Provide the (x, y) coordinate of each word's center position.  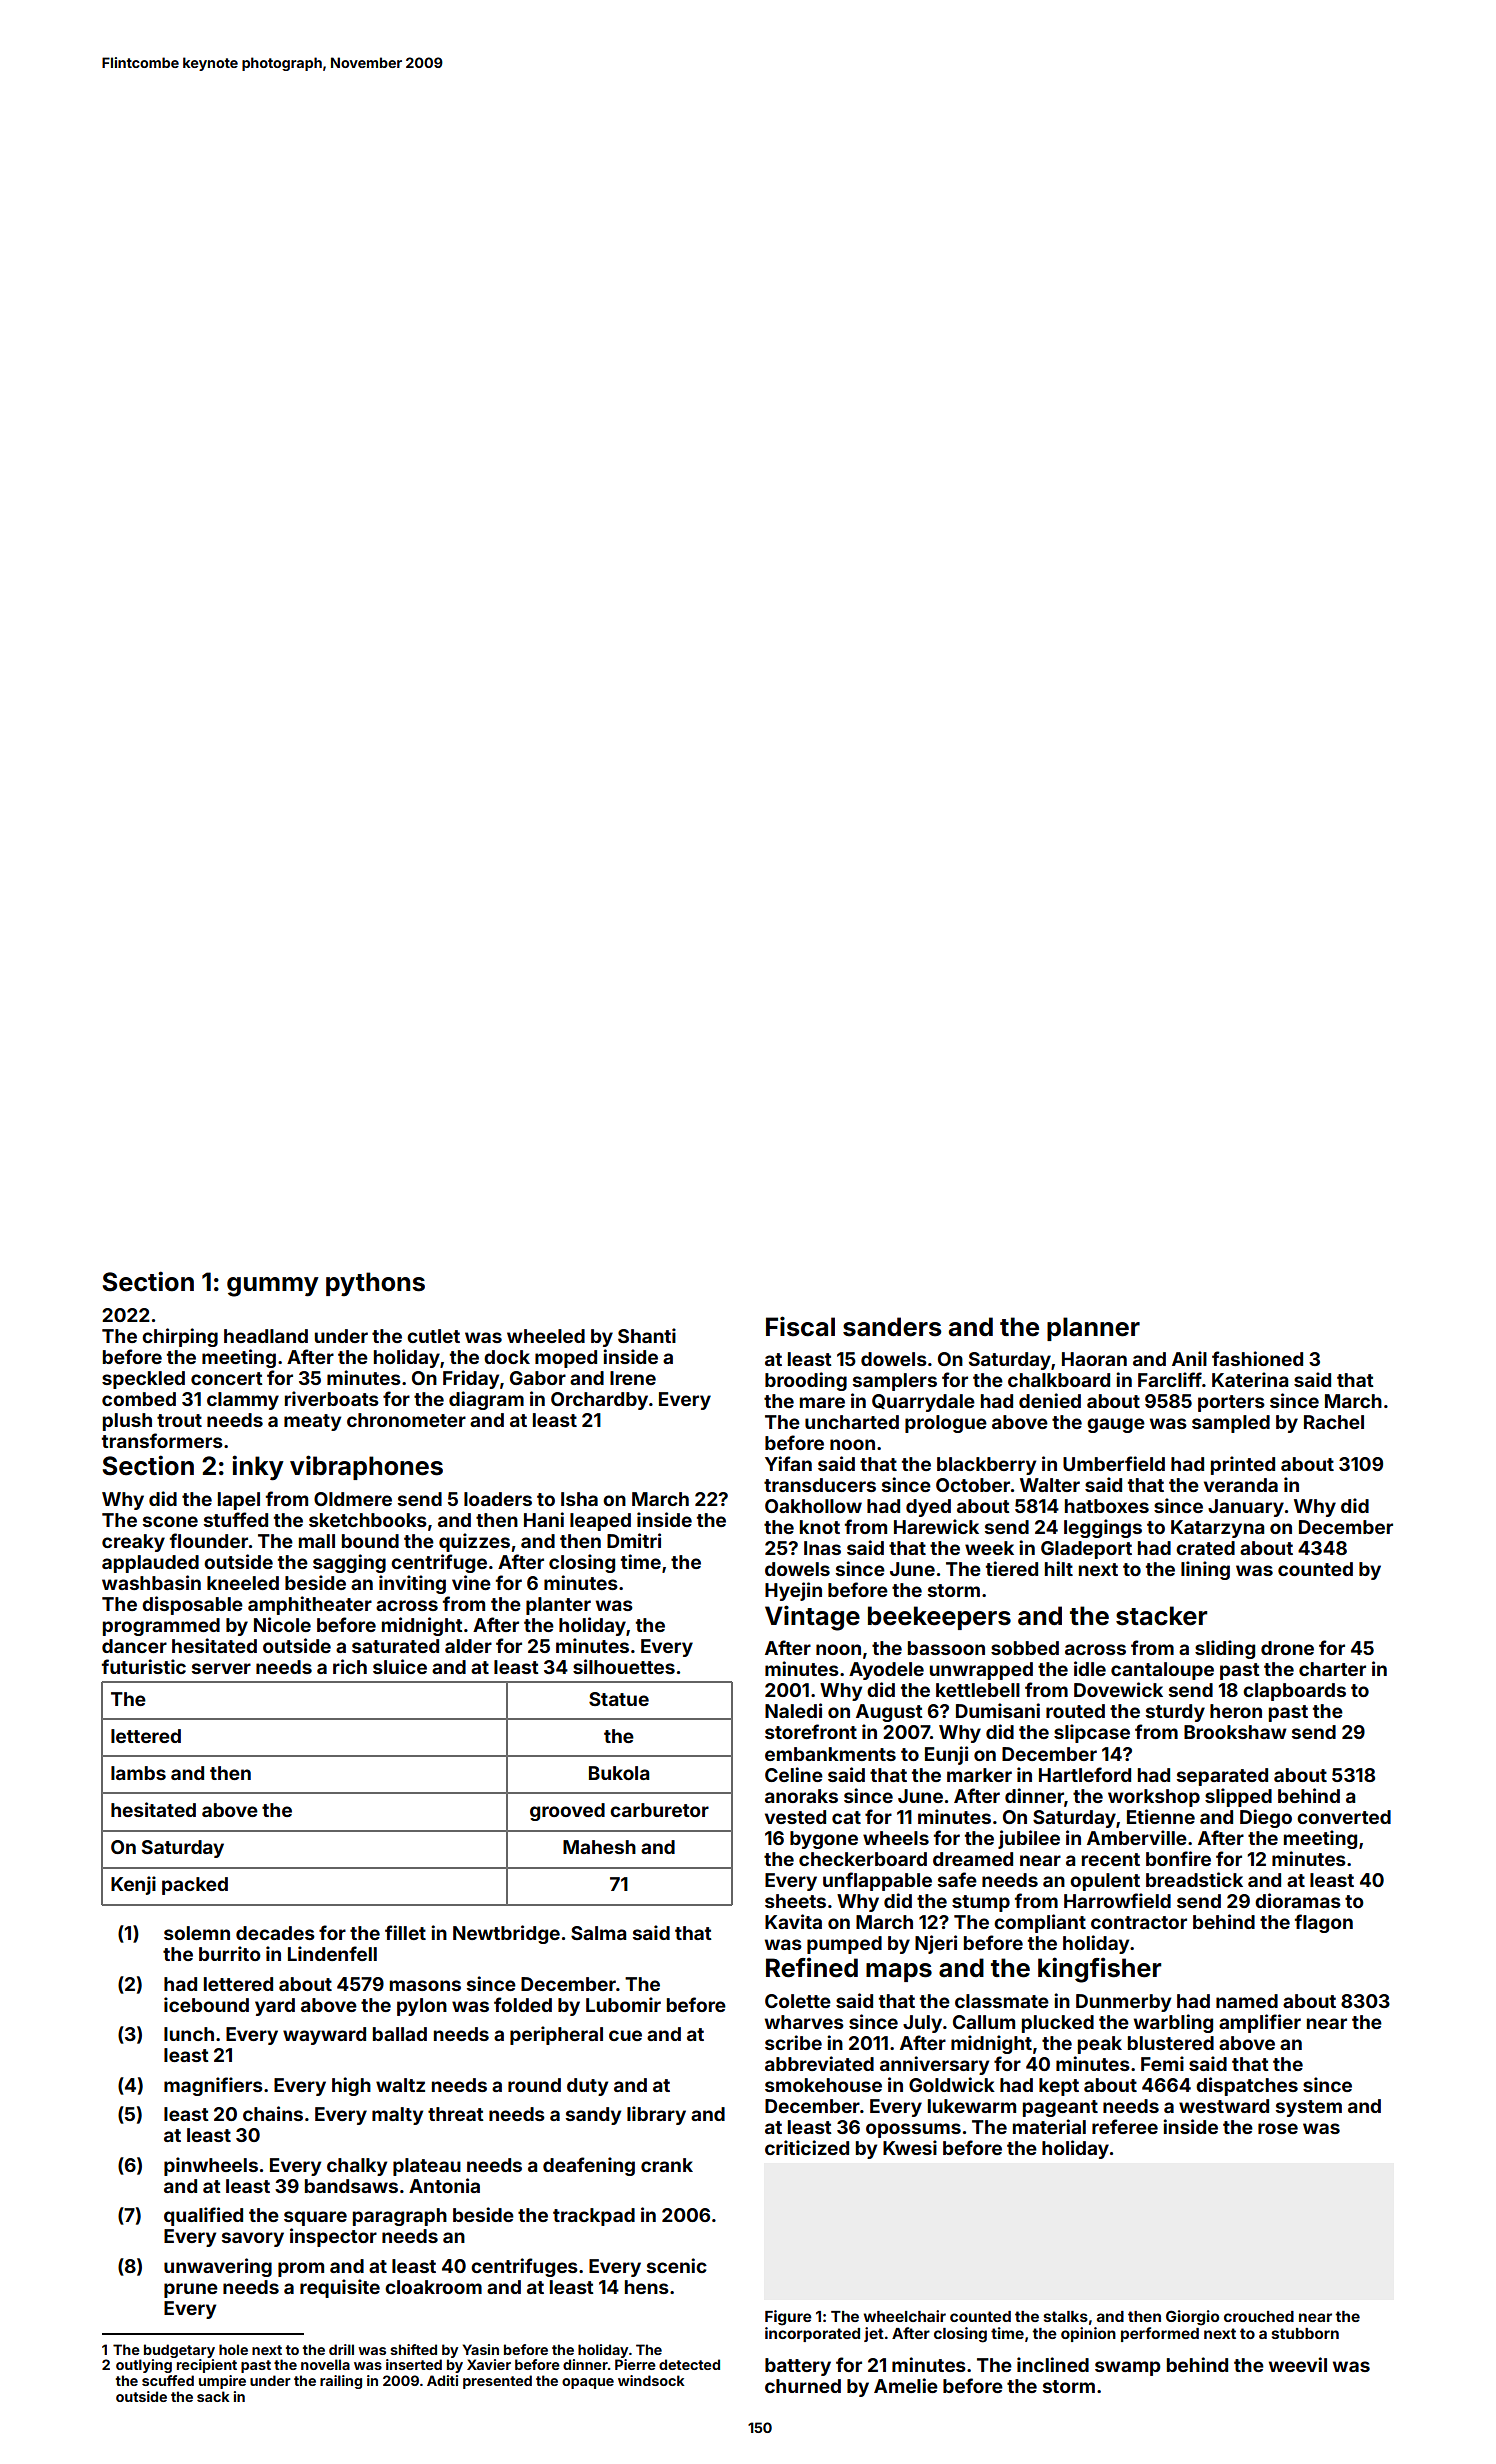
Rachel (1334, 1422)
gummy (273, 1287)
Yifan (788, 1463)
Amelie (906, 2385)
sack (213, 2396)
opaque (588, 2383)
